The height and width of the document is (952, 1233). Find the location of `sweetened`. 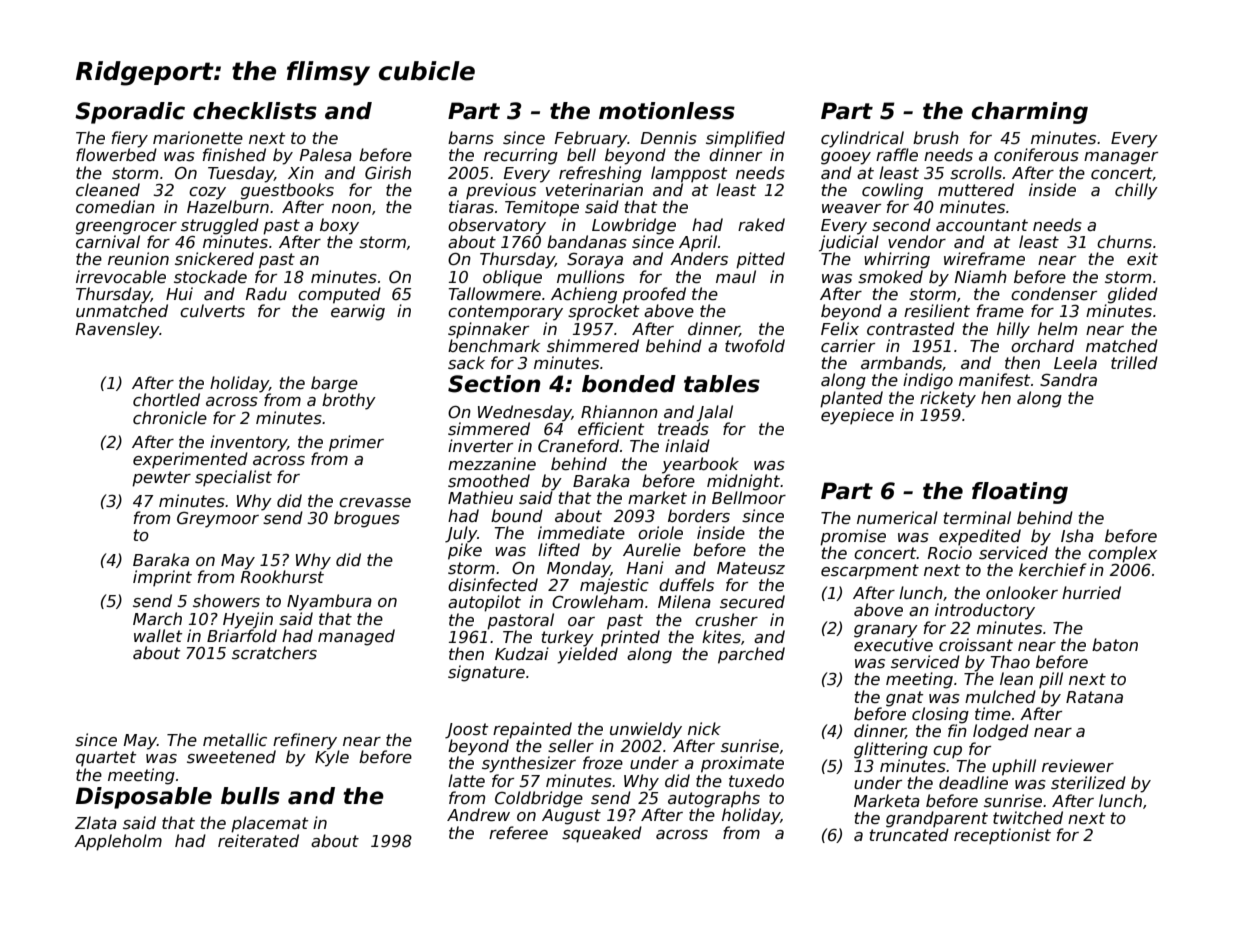

sweetened is located at coordinates (231, 757).
